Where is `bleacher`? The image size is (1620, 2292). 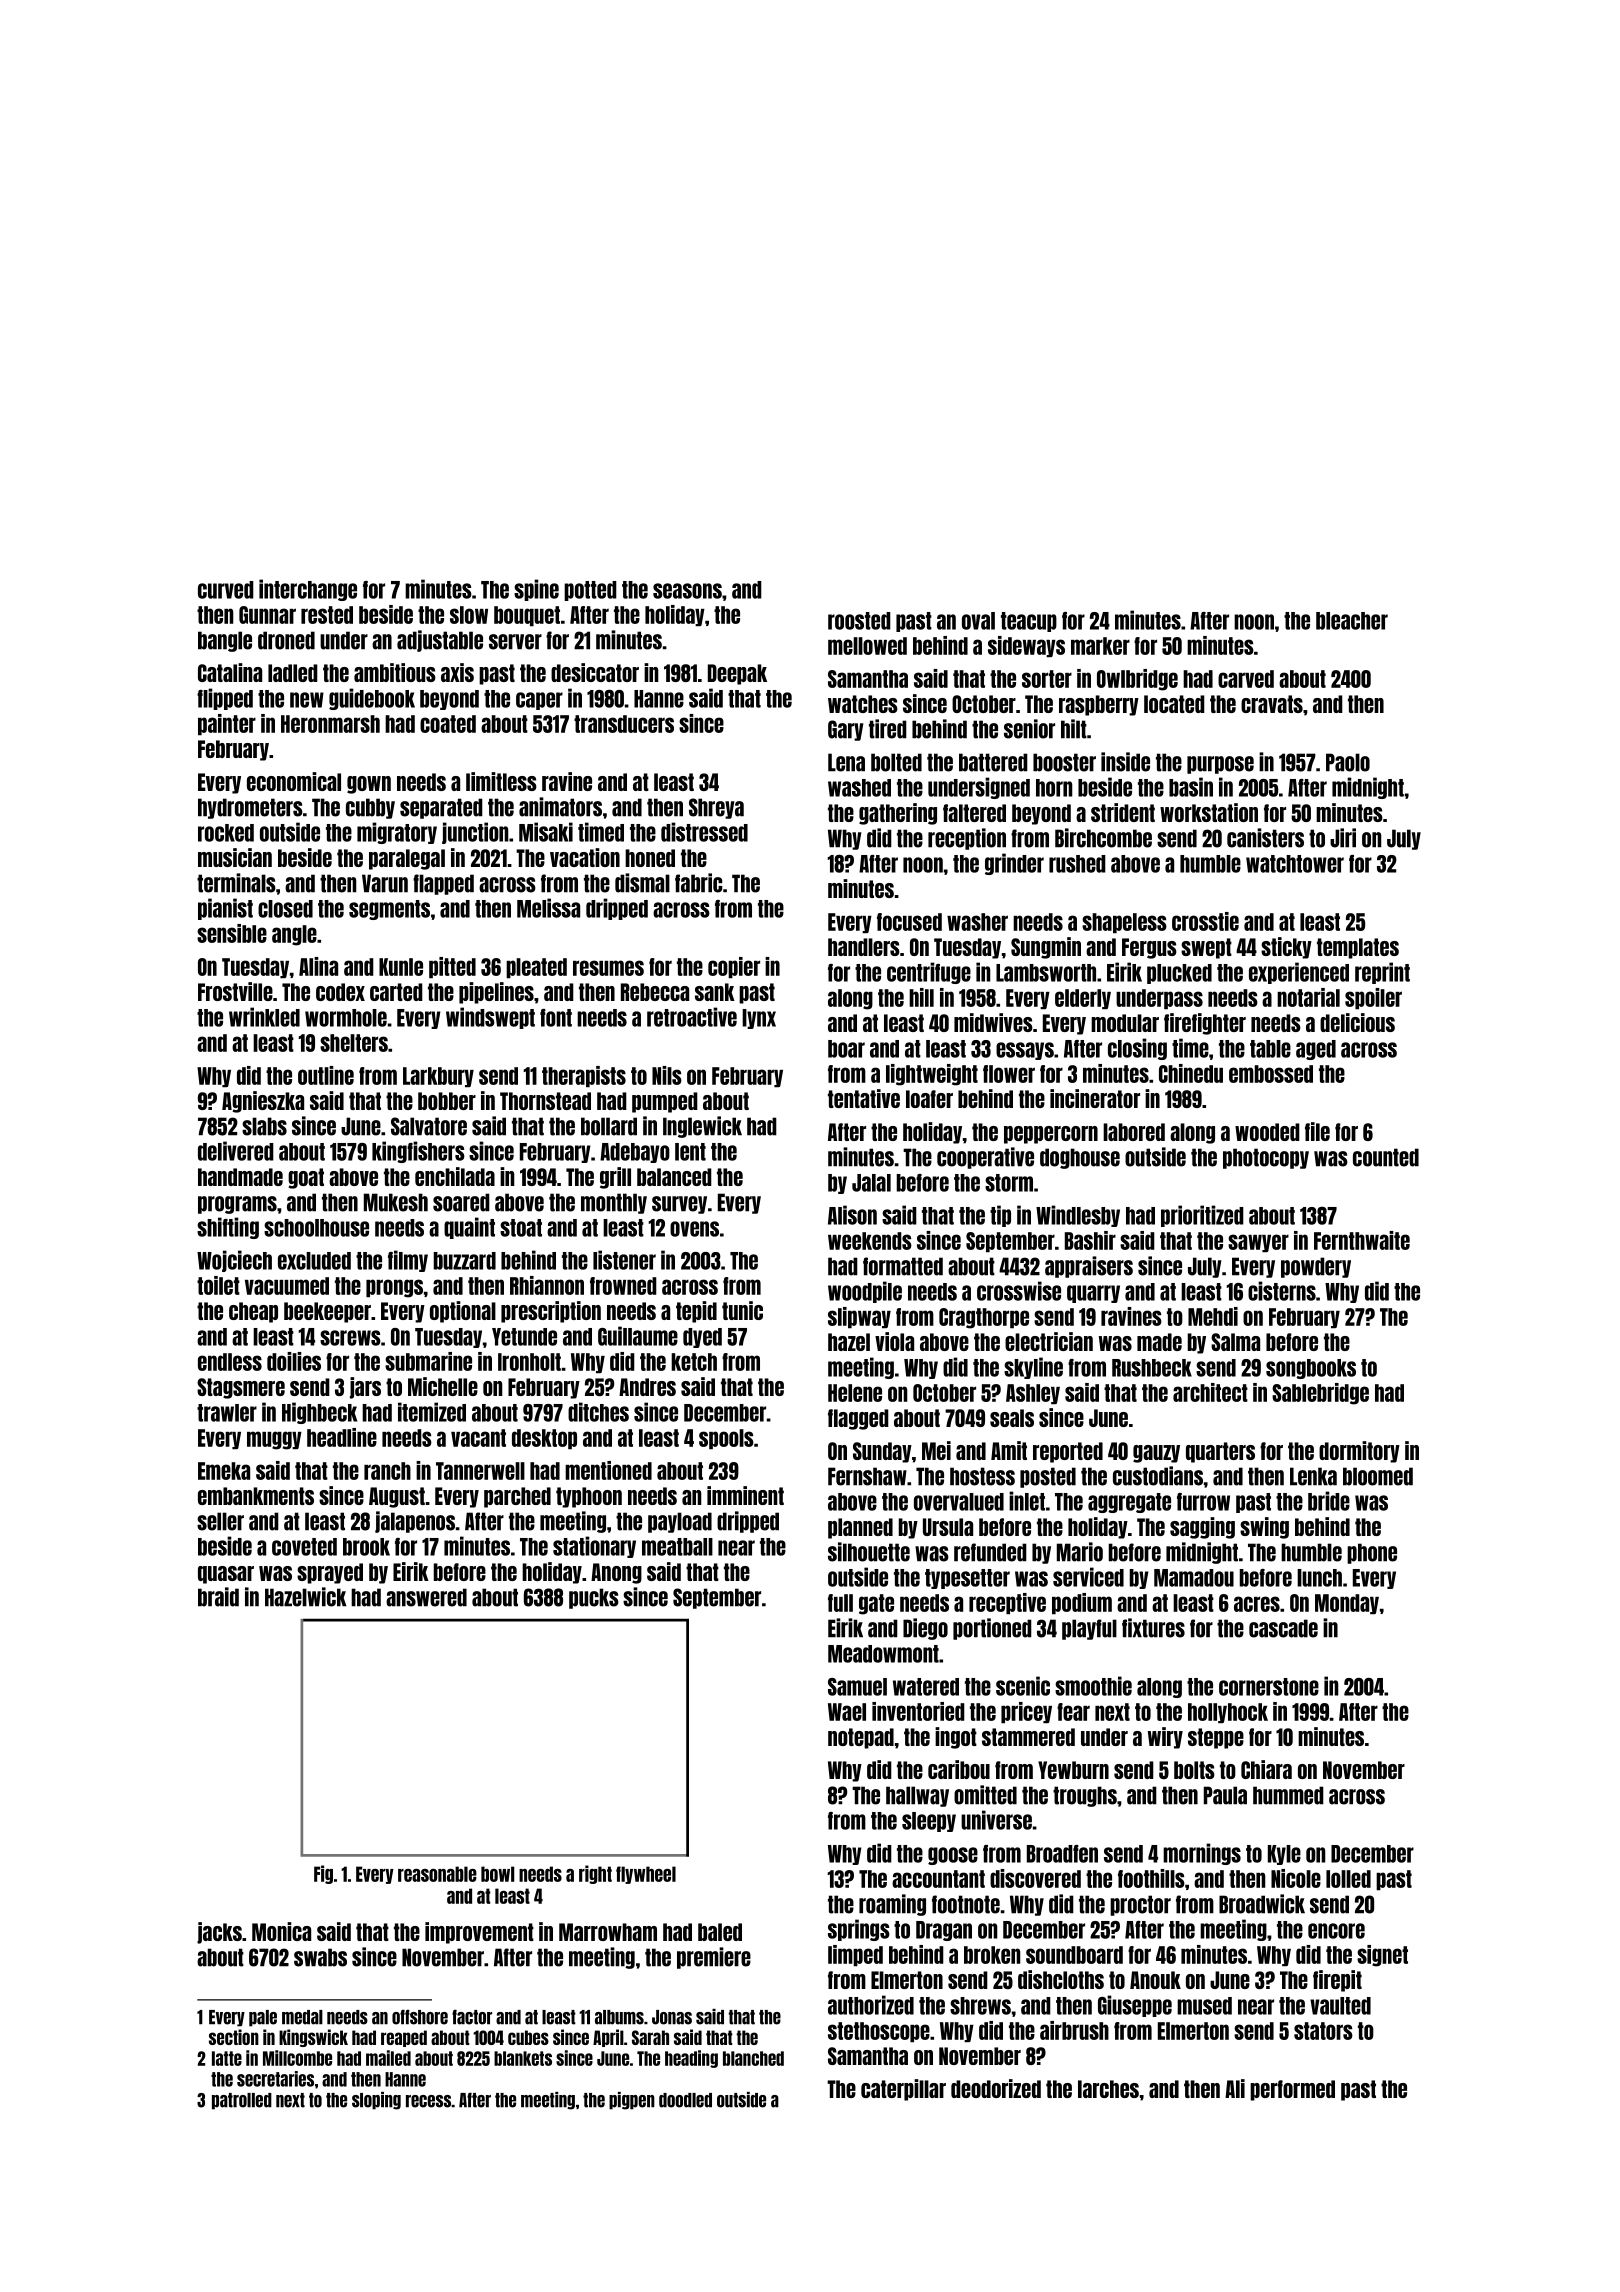
bleacher is located at coordinates (1352, 621).
